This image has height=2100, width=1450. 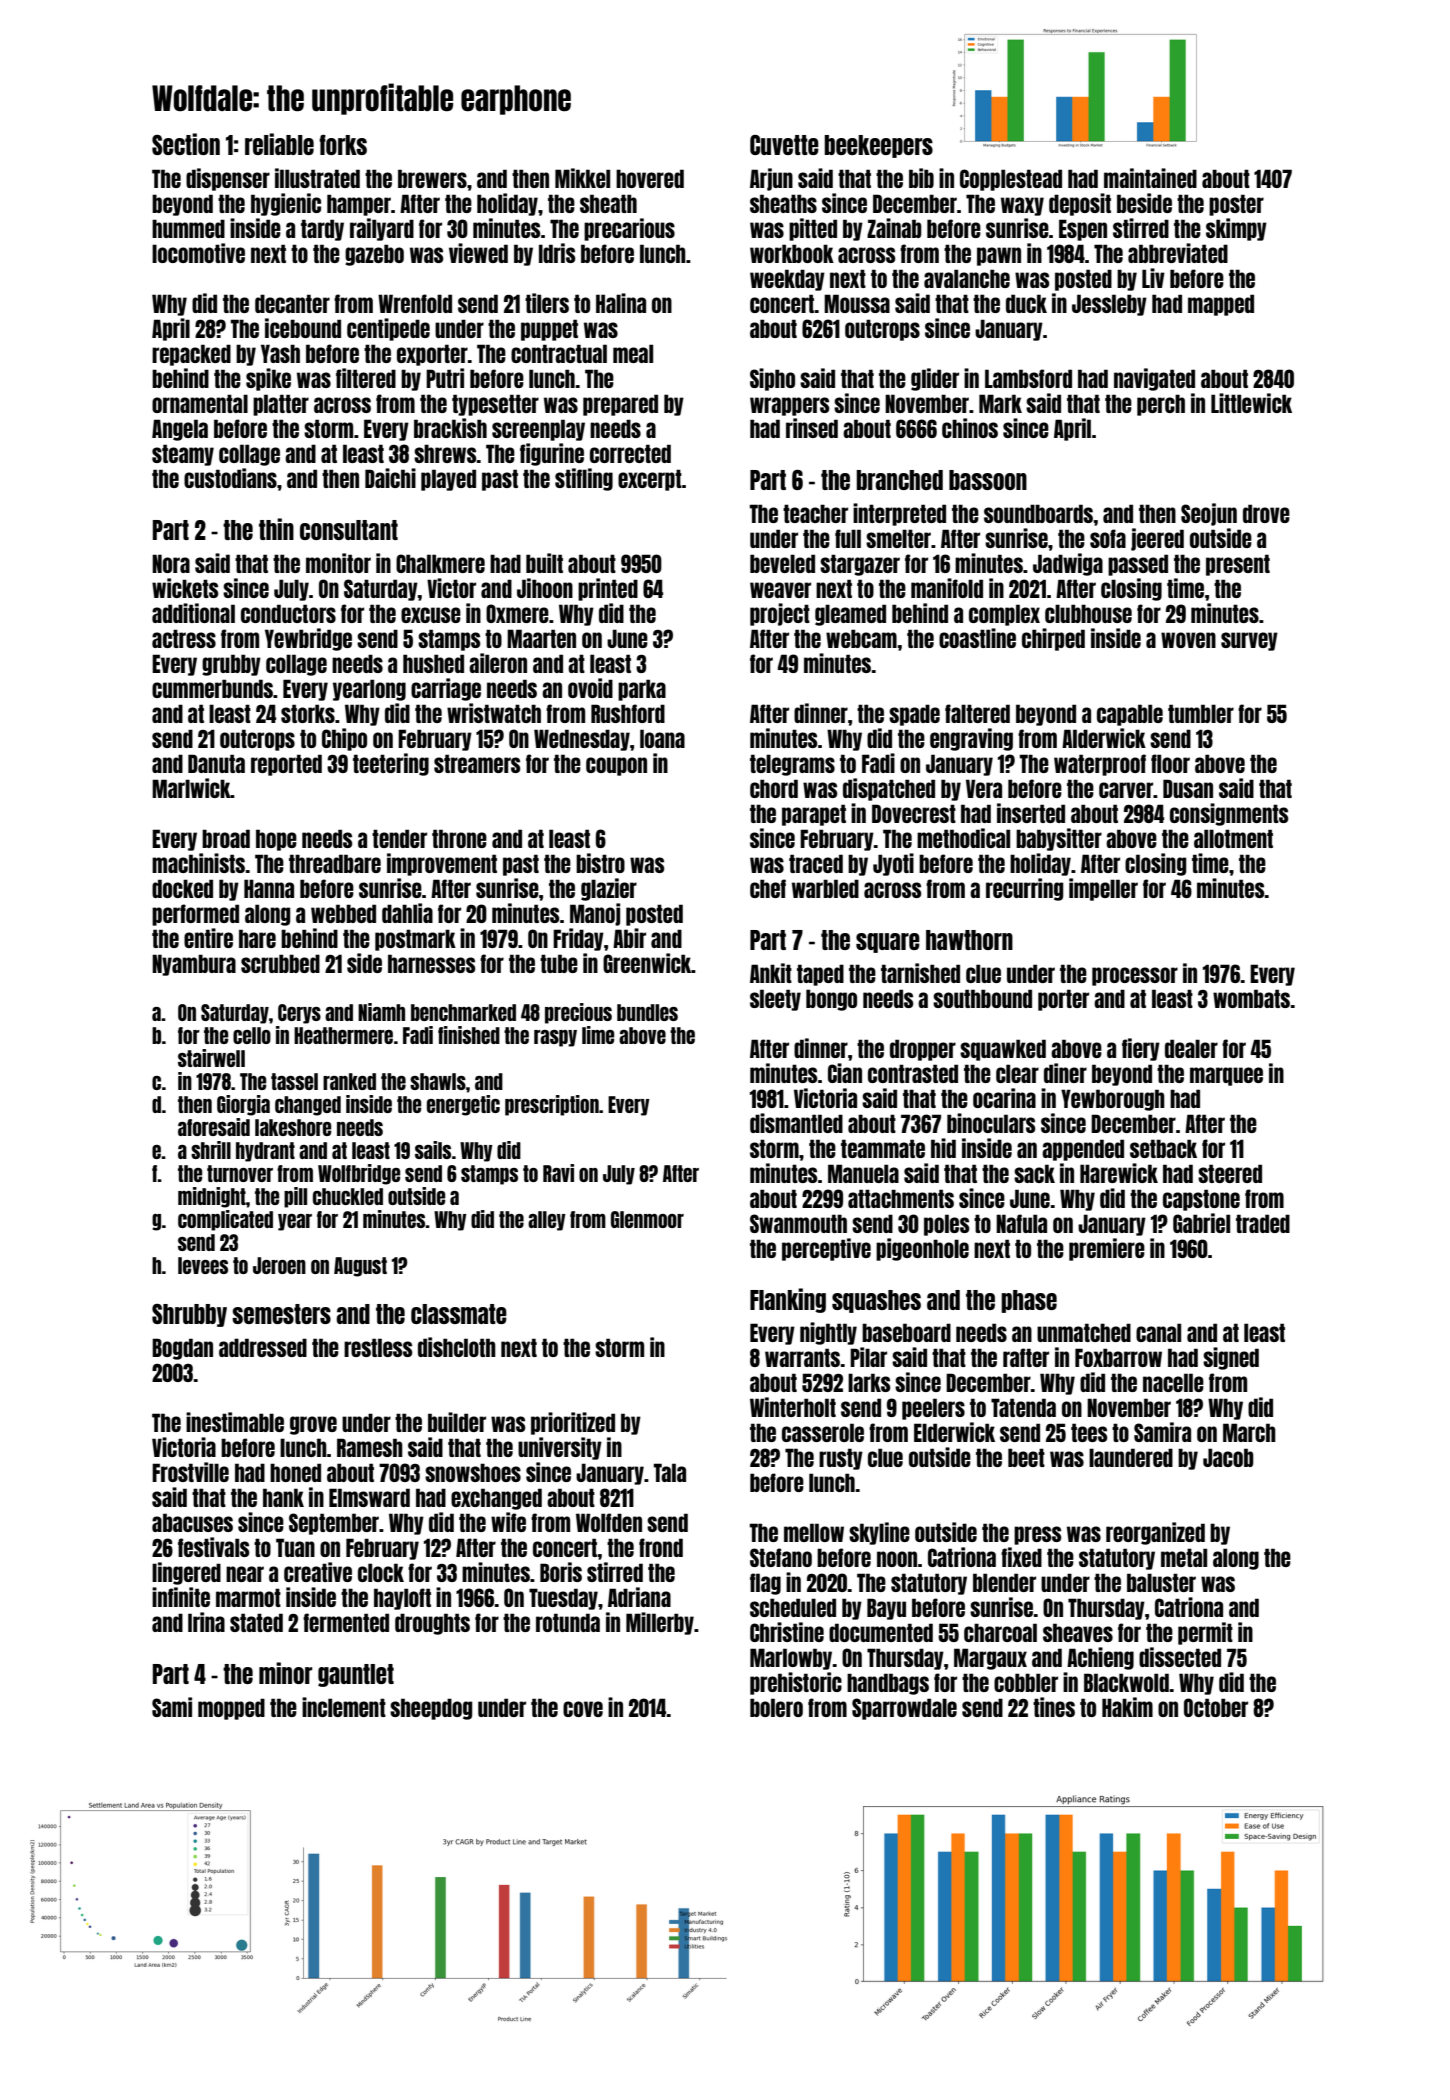 I want to click on Niamh, so click(x=381, y=1012).
